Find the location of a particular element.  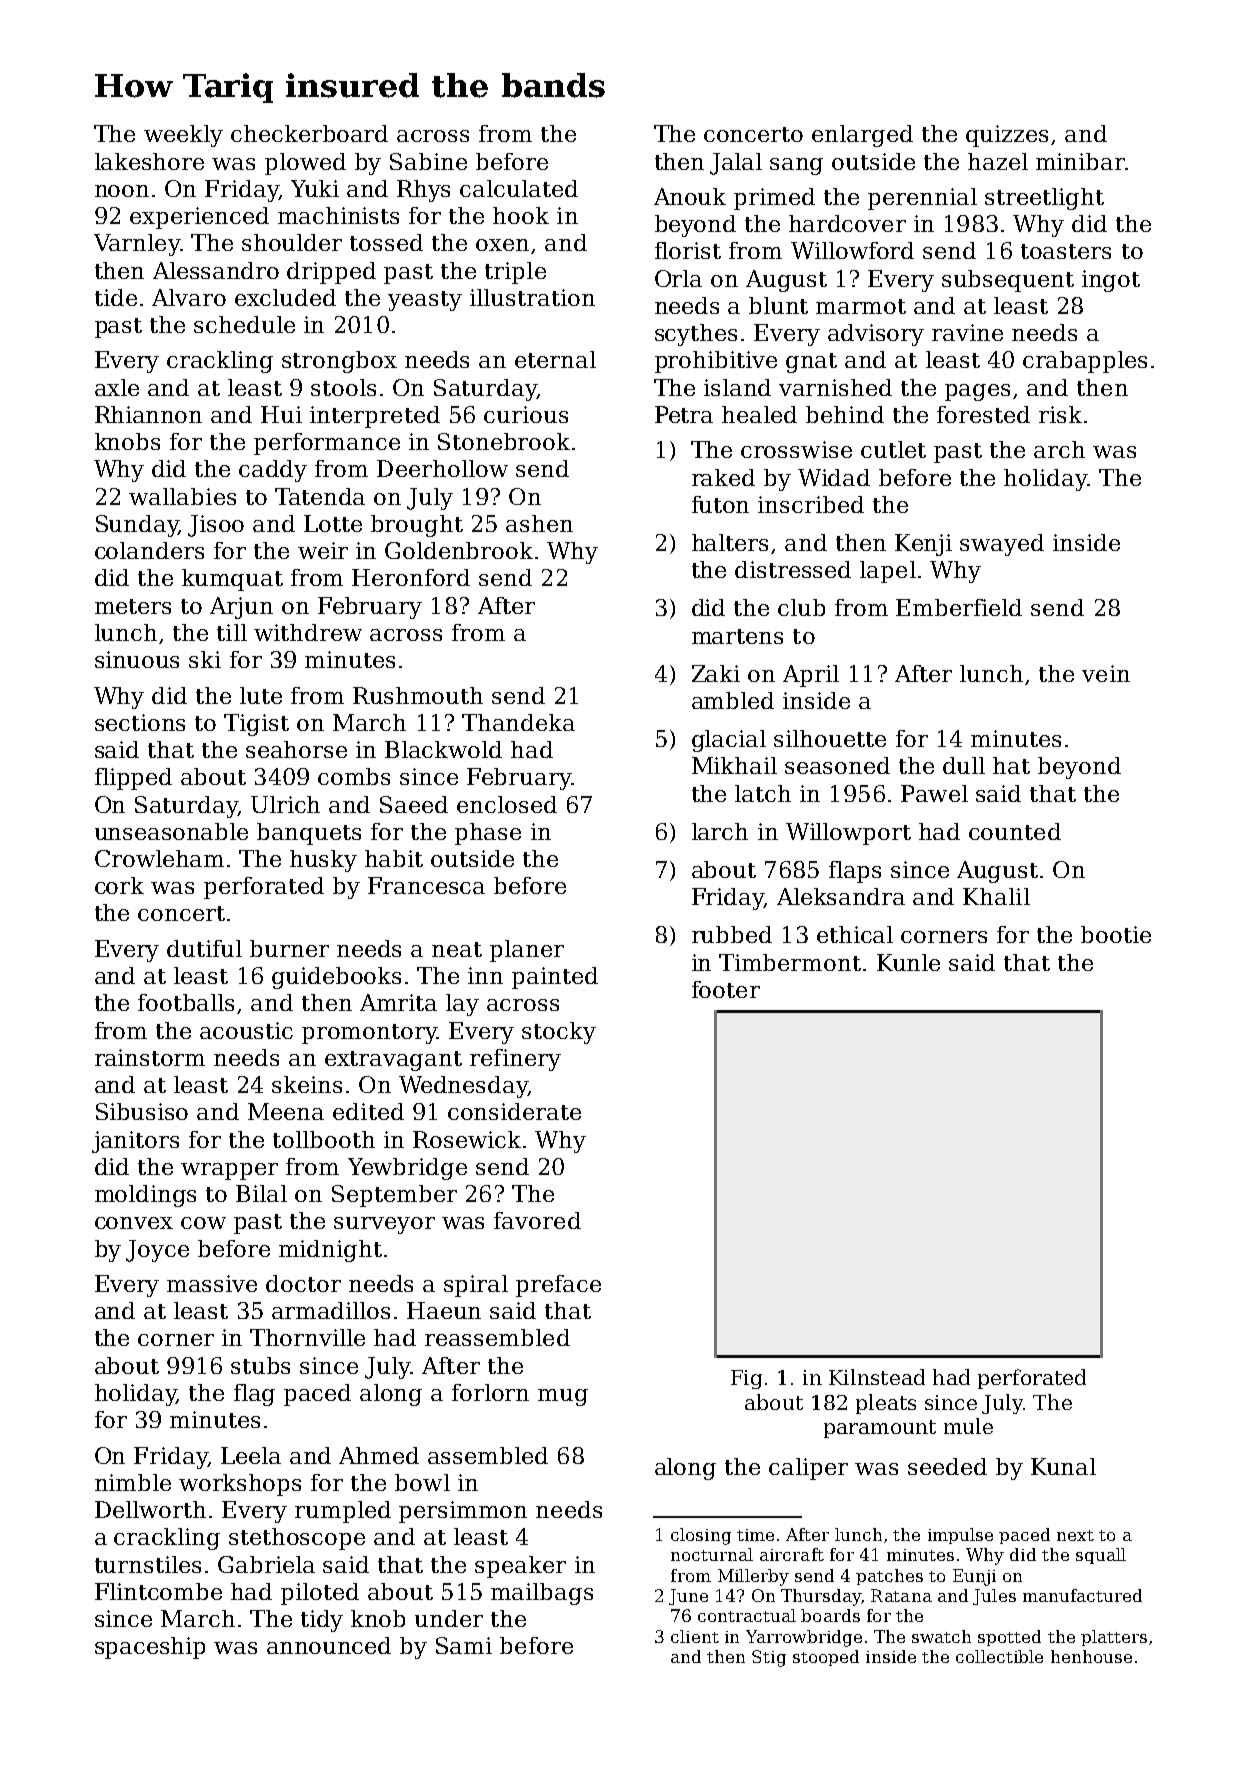

Goldenbrook is located at coordinates (459, 550).
